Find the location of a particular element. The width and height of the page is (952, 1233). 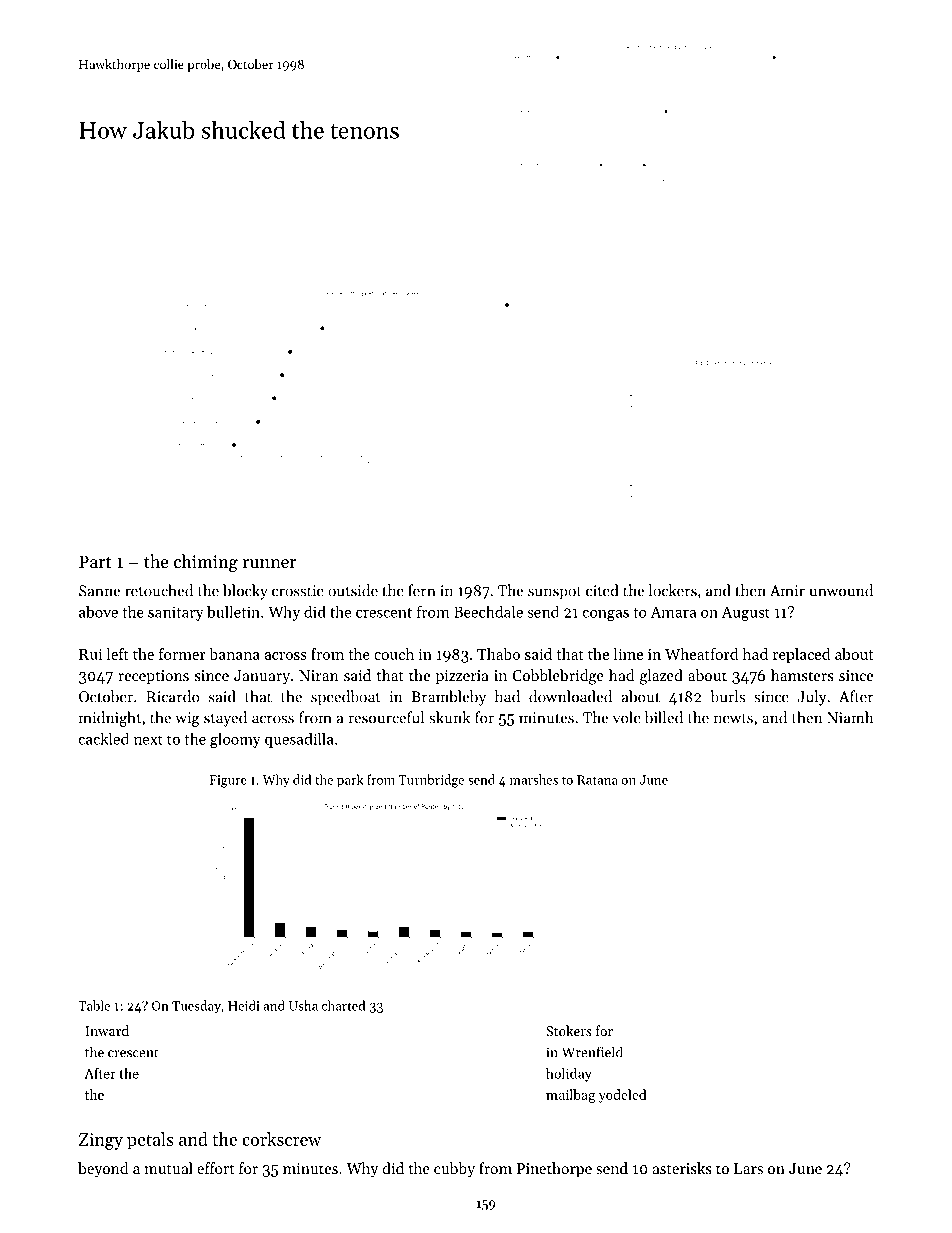

left is located at coordinates (117, 654).
